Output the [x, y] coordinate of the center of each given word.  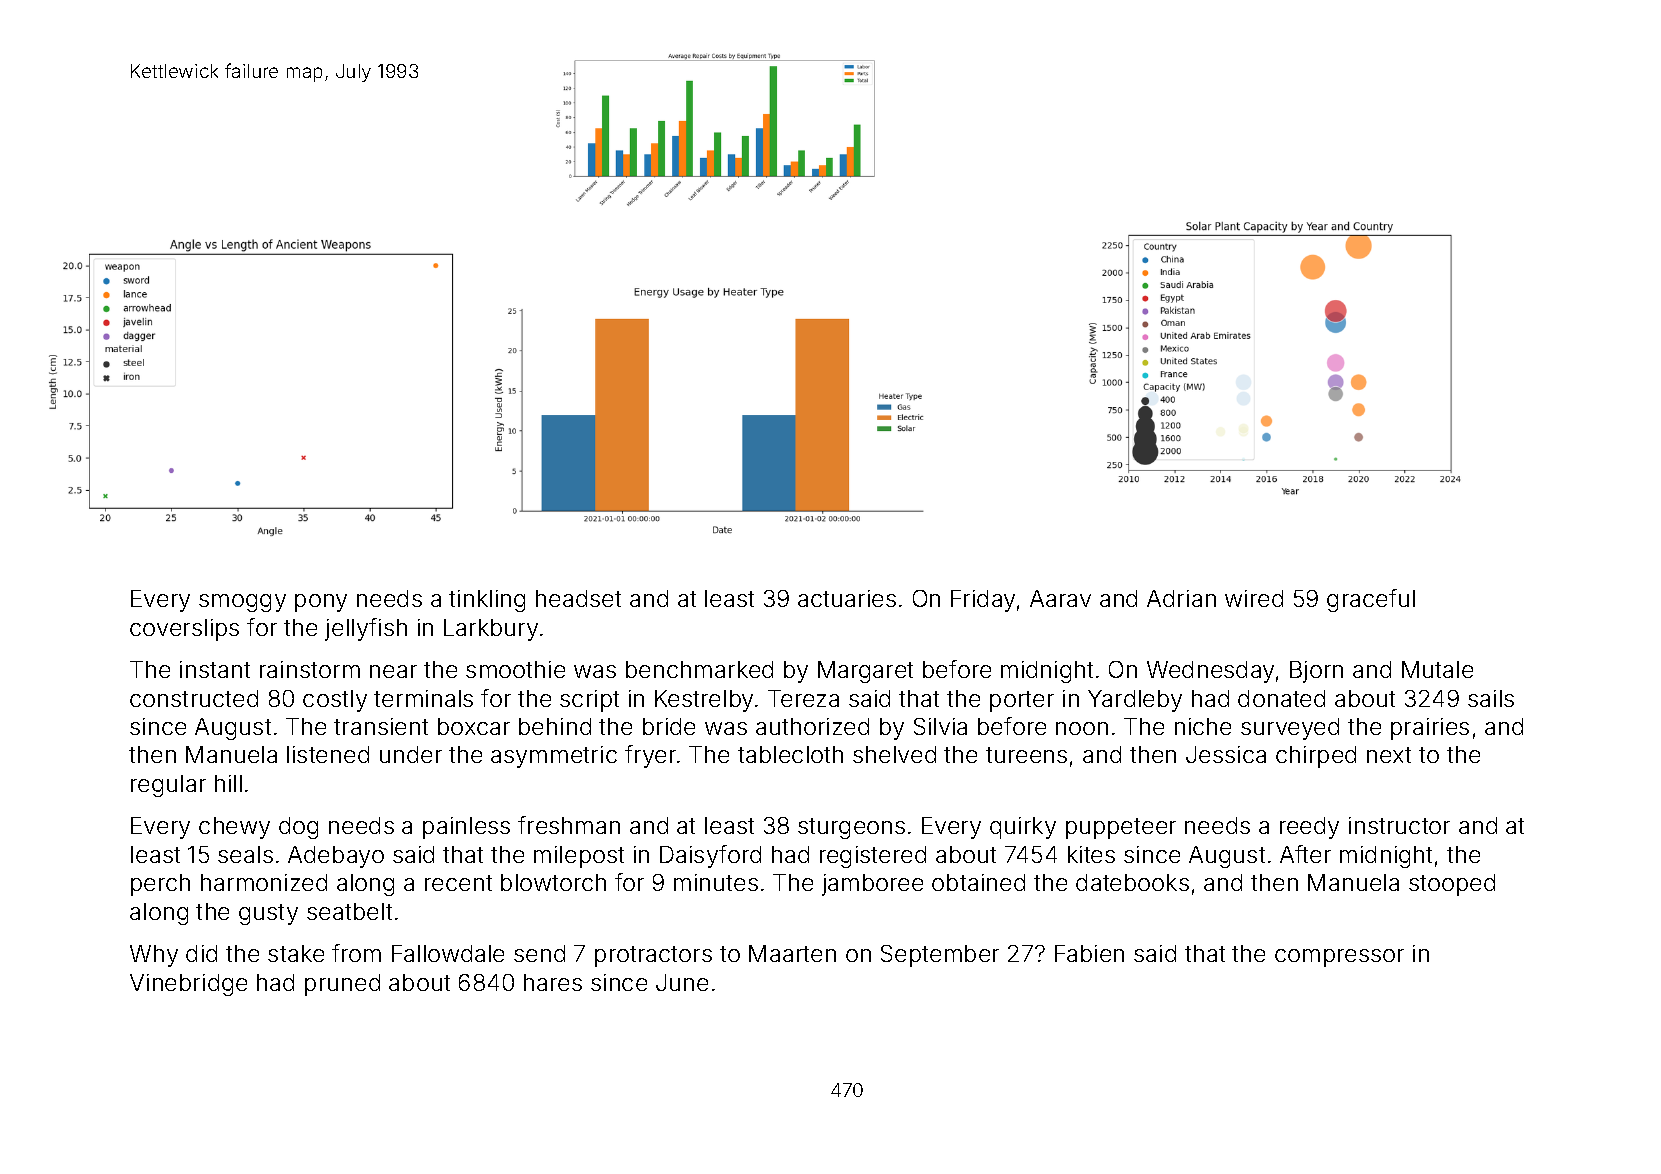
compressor [1339, 958]
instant [215, 669]
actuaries [847, 598]
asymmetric [554, 757]
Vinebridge [188, 985]
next [1389, 755]
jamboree [872, 885]
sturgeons [851, 828]
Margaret [865, 672]
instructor [1399, 825]
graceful [1371, 600]
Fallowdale [448, 953]
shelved [894, 754]
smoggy [242, 603]
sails [1491, 698]
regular [168, 786]
